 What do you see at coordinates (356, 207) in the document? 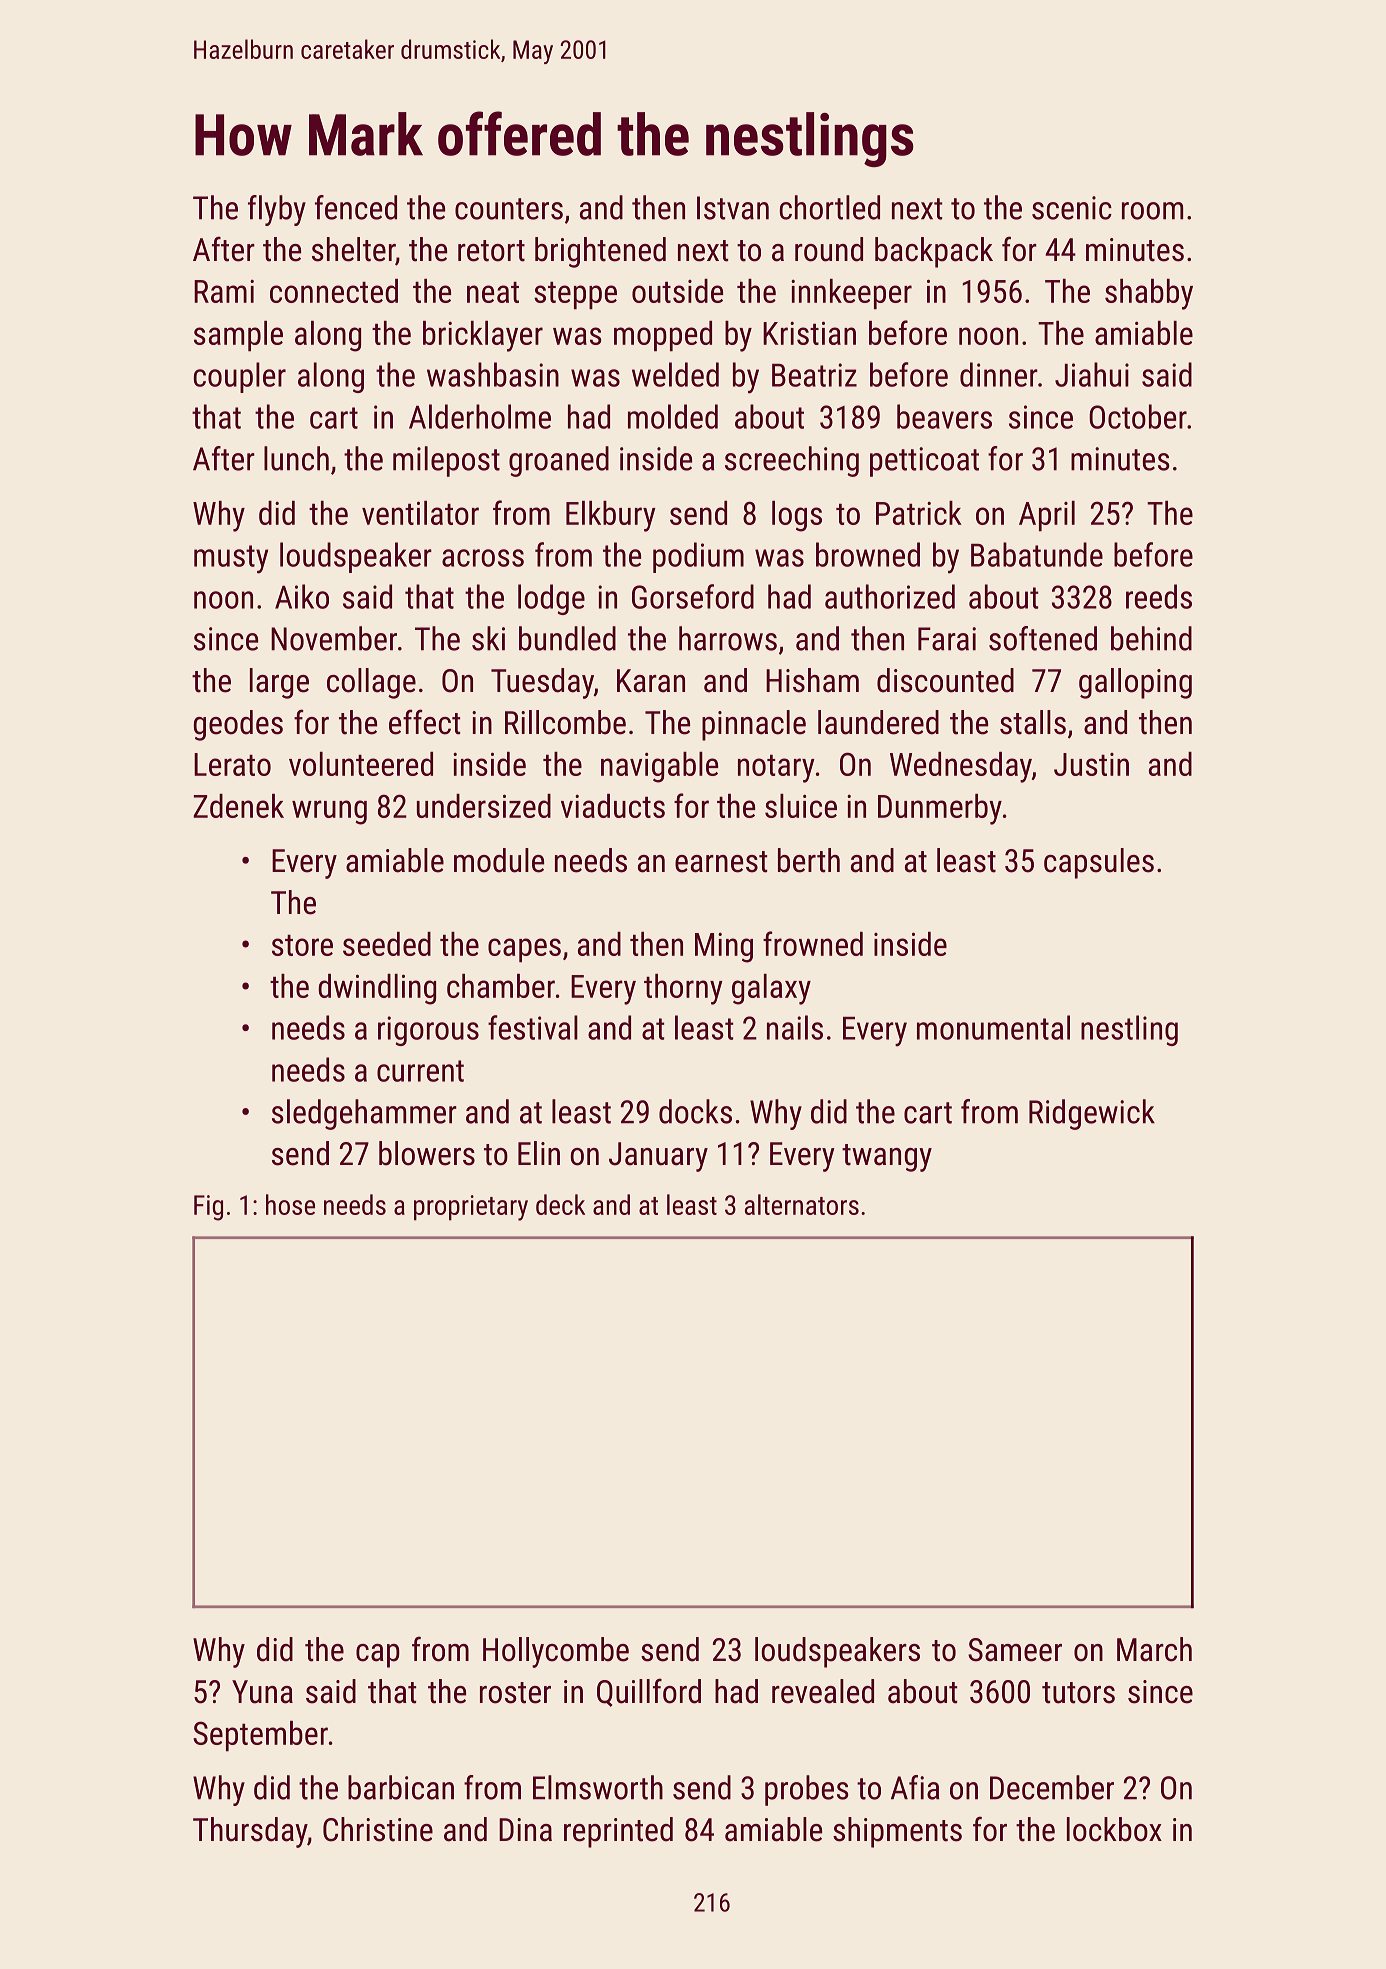
I see `fenced` at bounding box center [356, 207].
